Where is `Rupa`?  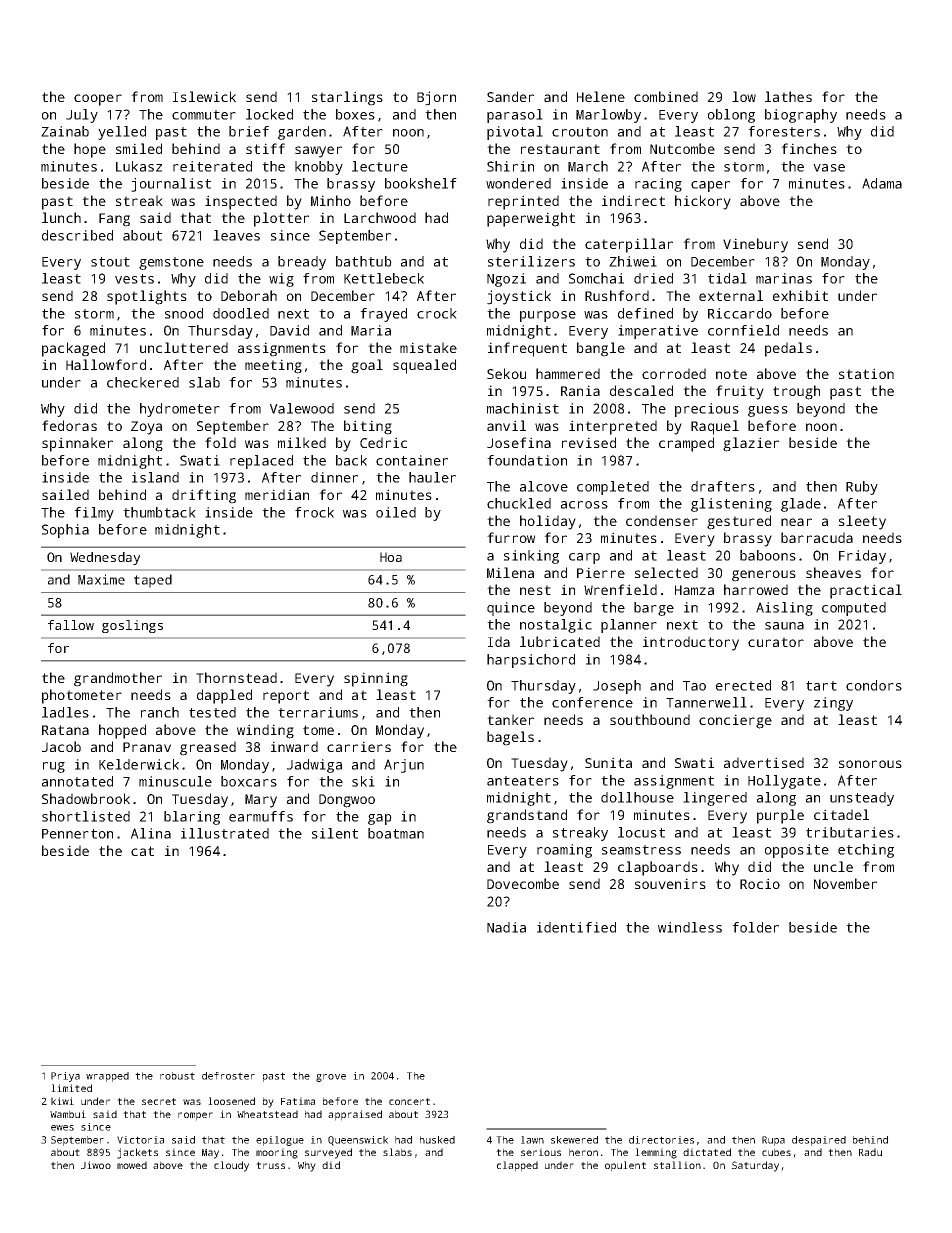 Rupa is located at coordinates (773, 1141).
